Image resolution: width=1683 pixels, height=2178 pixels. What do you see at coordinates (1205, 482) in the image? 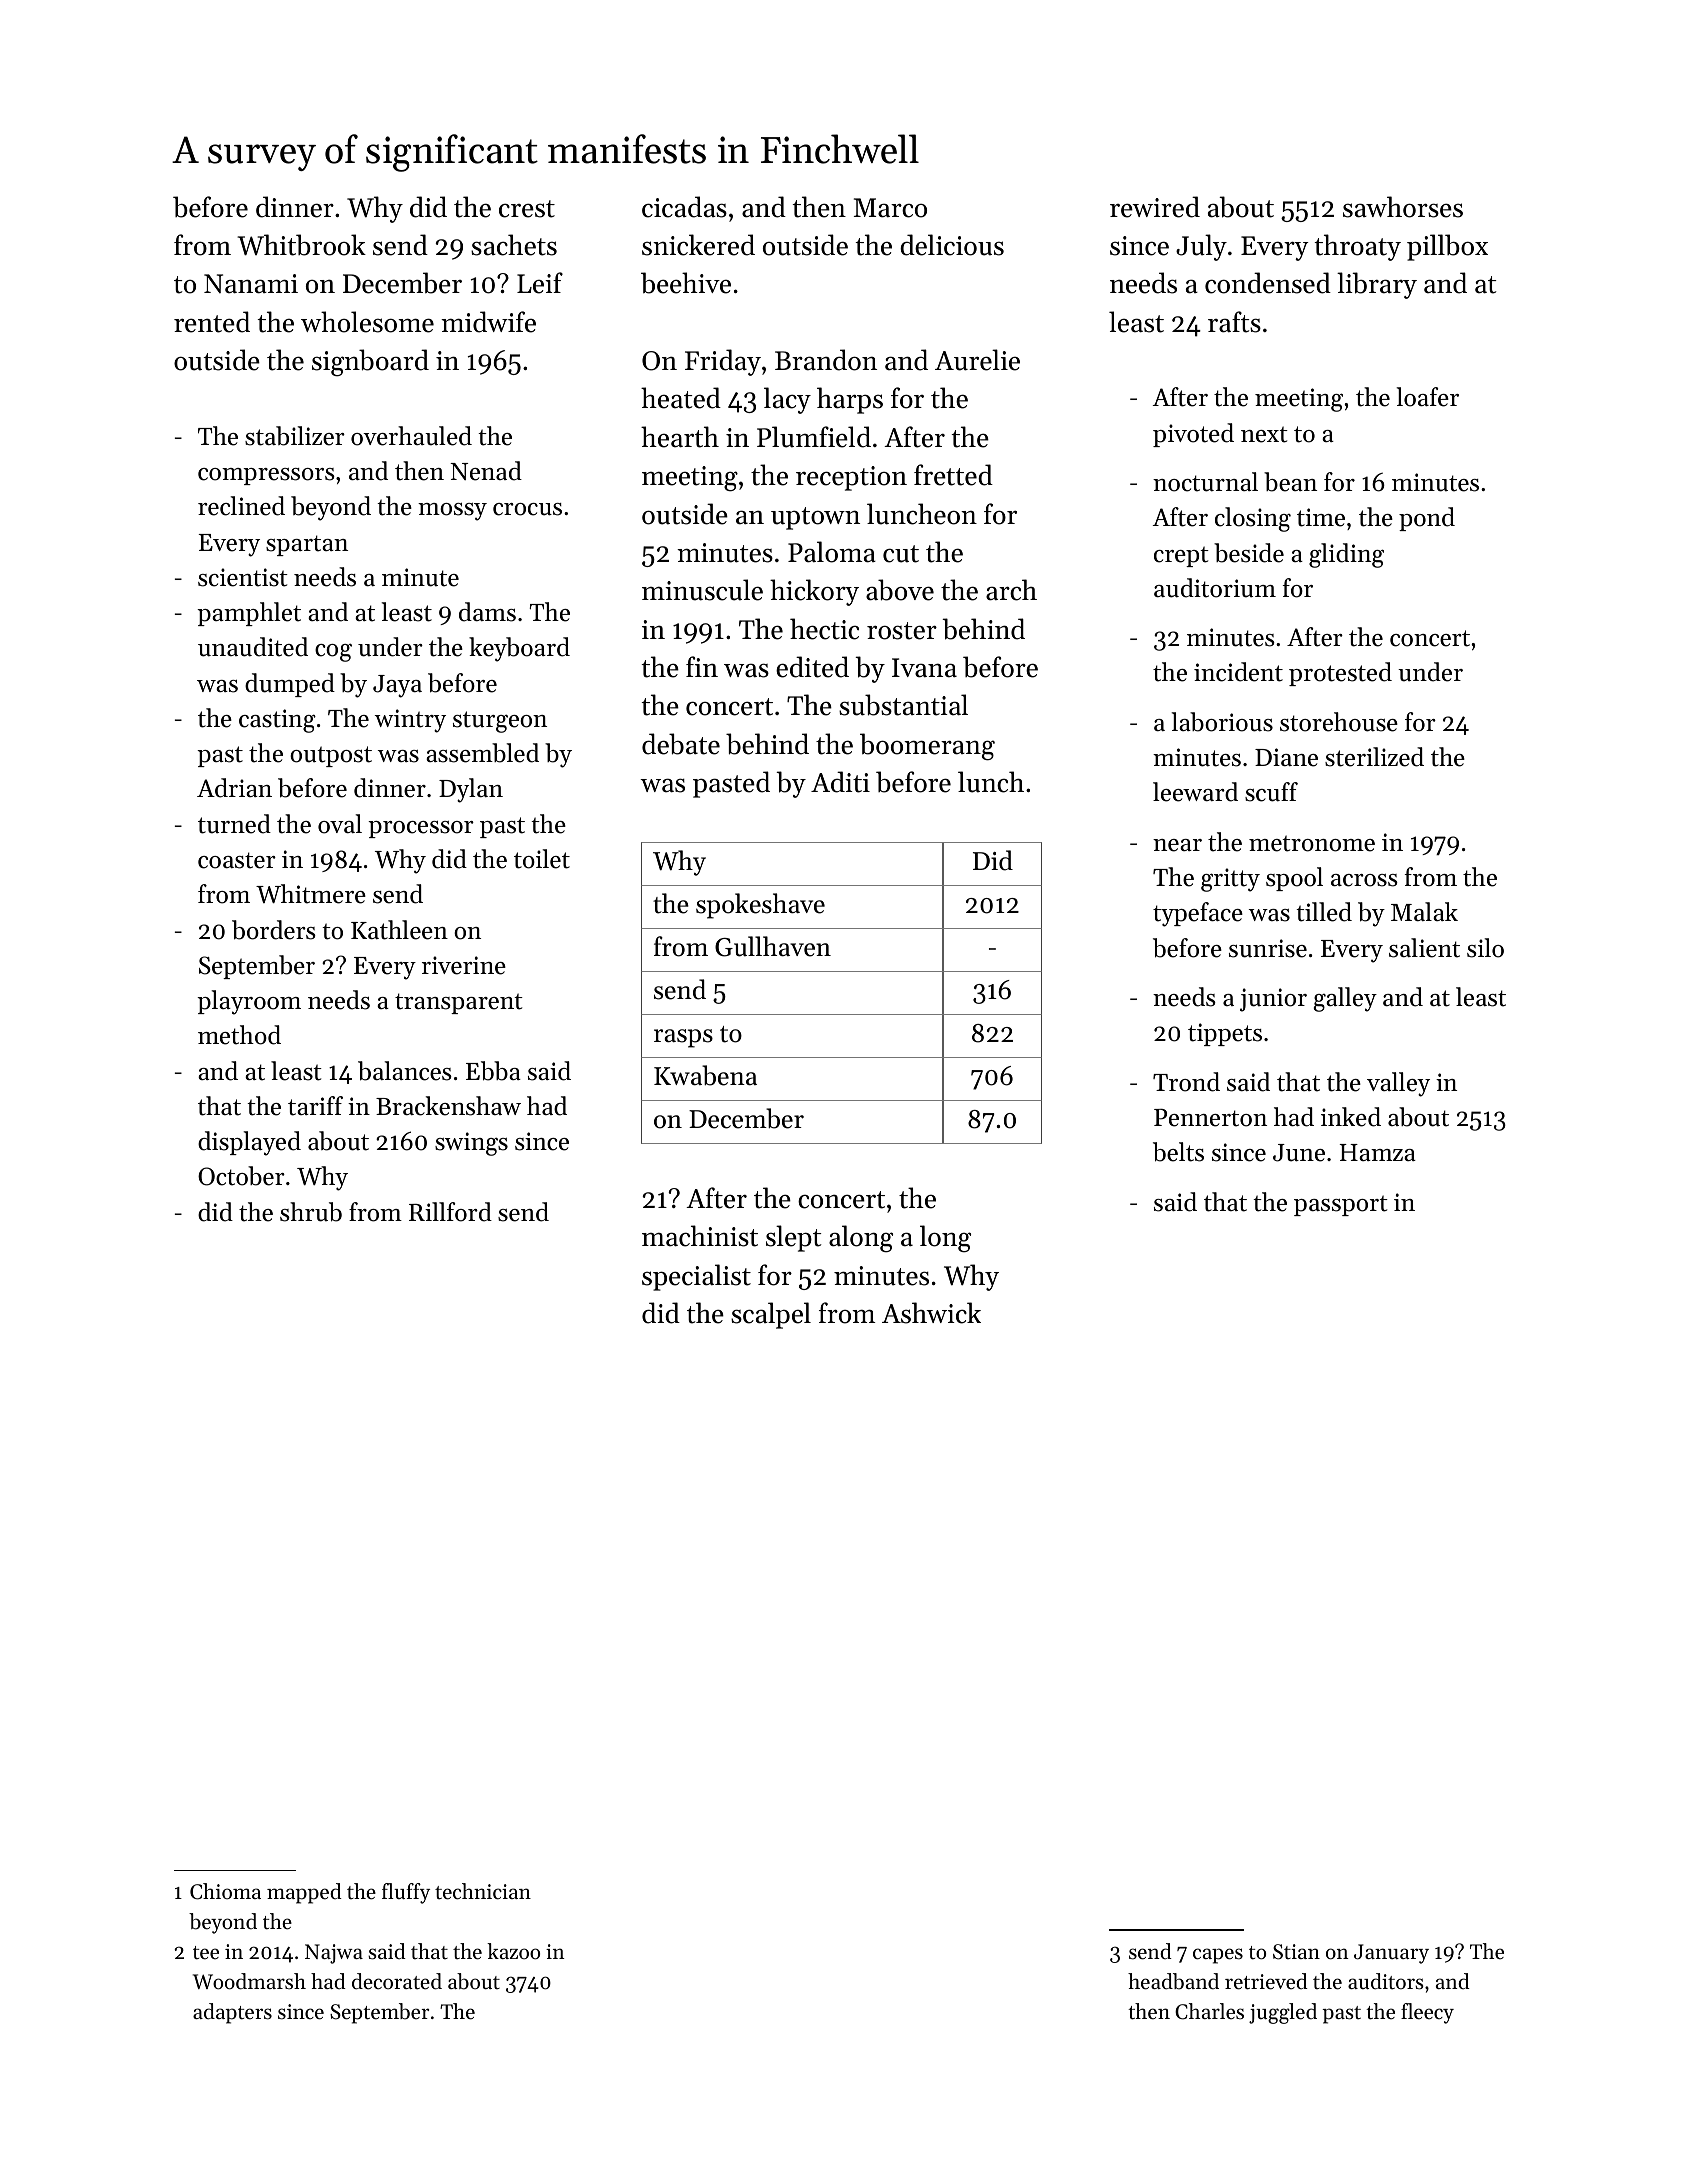
I see `nocturnal` at bounding box center [1205, 482].
